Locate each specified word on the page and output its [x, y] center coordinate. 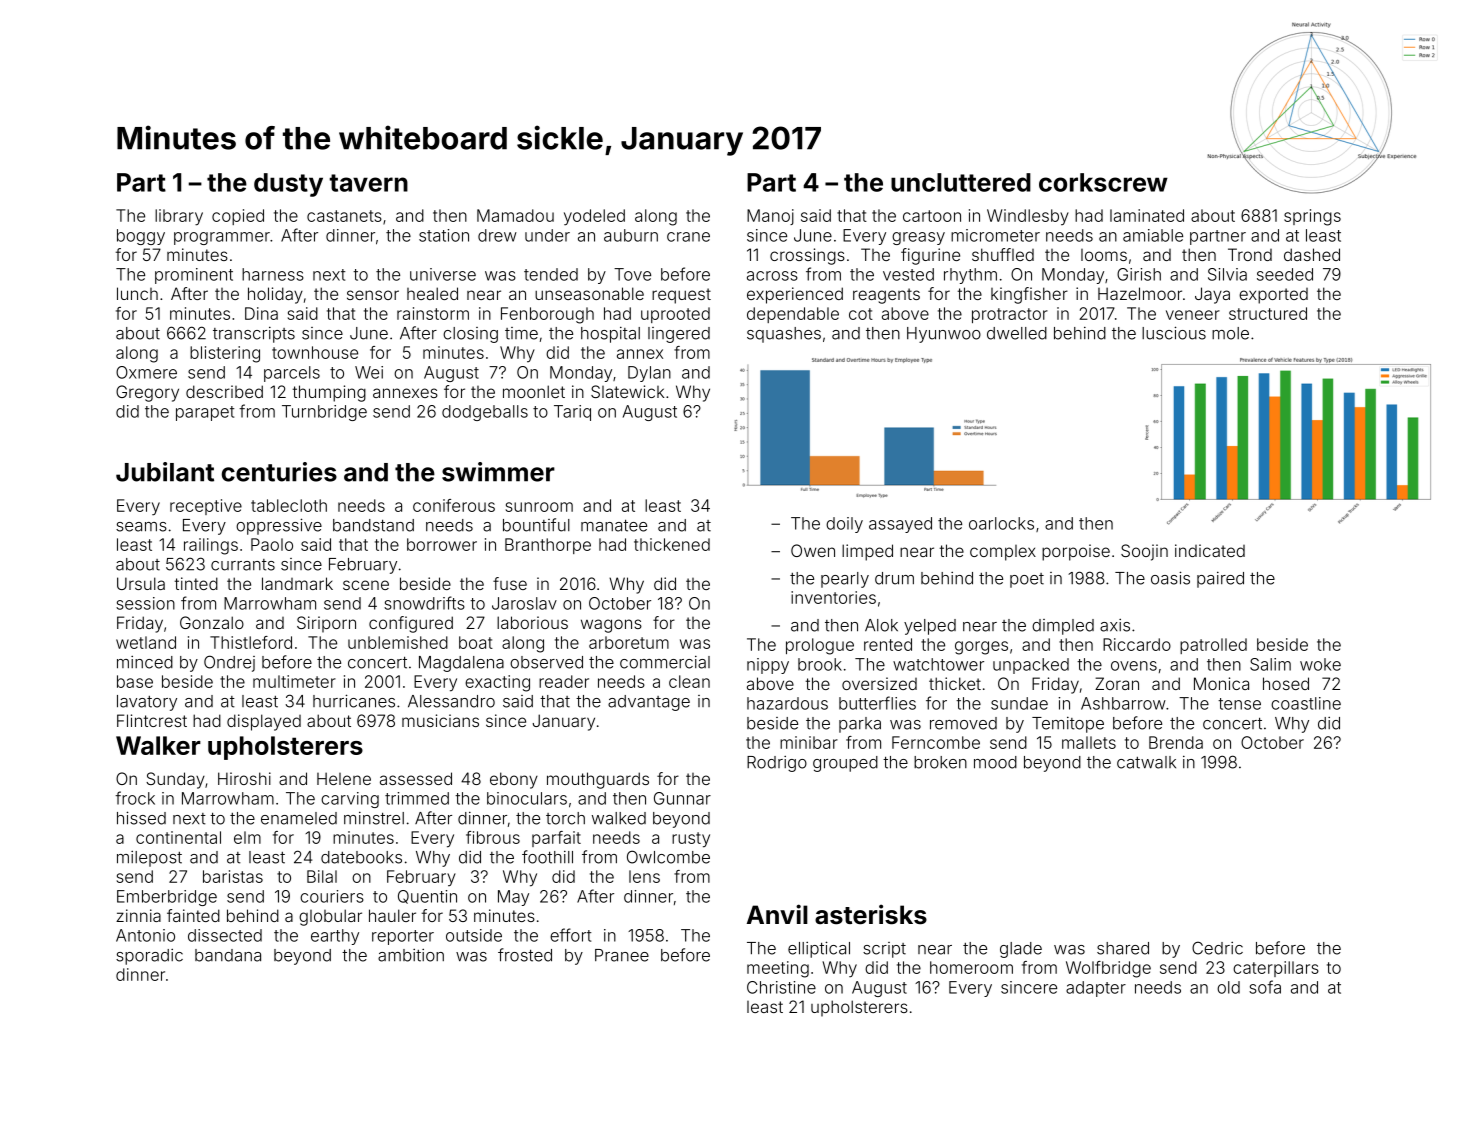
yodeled [594, 217]
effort [570, 935]
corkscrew [1103, 182]
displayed [264, 722]
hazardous [787, 703]
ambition [411, 955]
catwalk [1146, 762]
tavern [368, 183]
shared [1123, 948]
